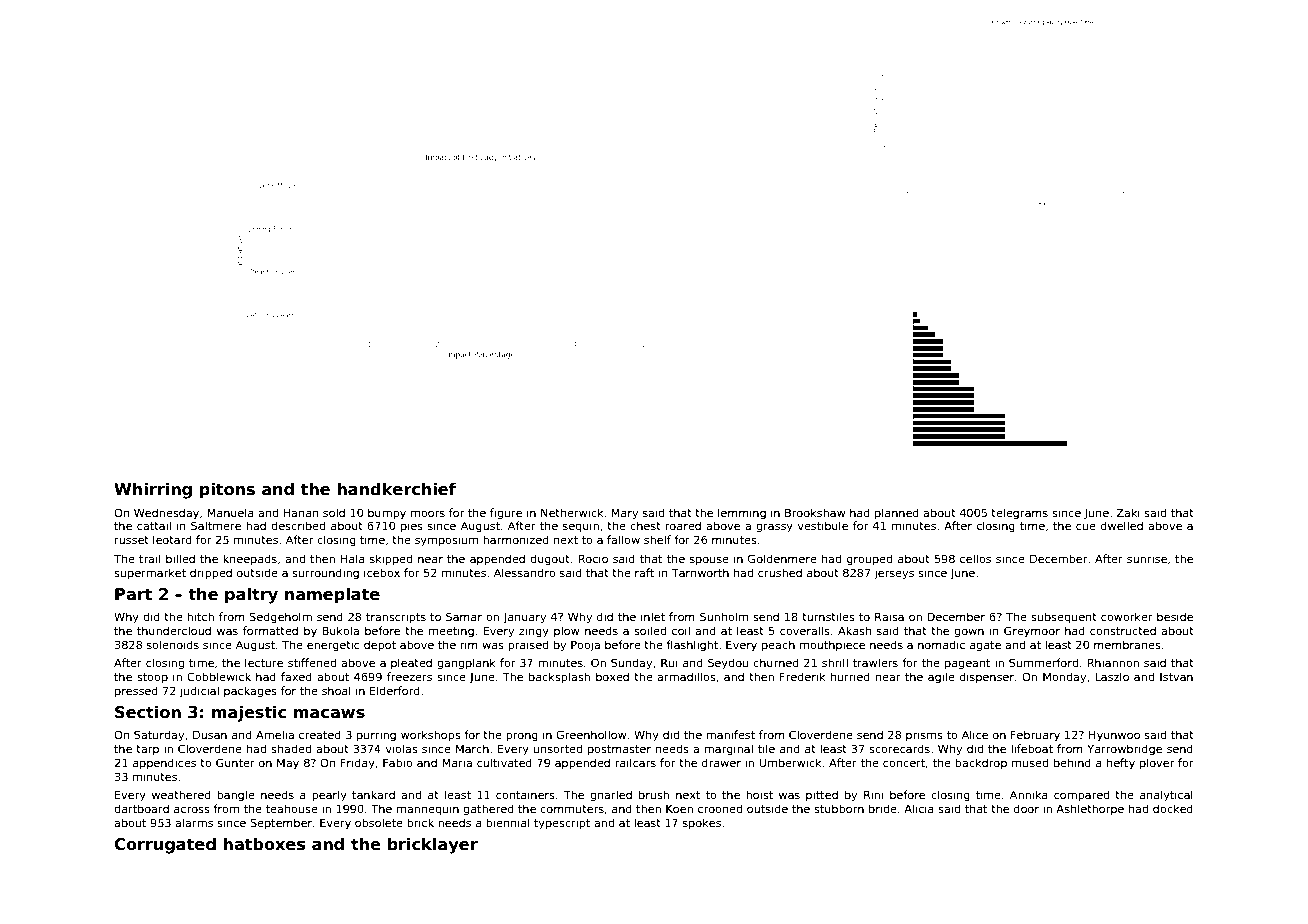 The width and height of the document is (1308, 924). What do you see at coordinates (1114, 736) in the document?
I see `Hyunwoo` at bounding box center [1114, 736].
